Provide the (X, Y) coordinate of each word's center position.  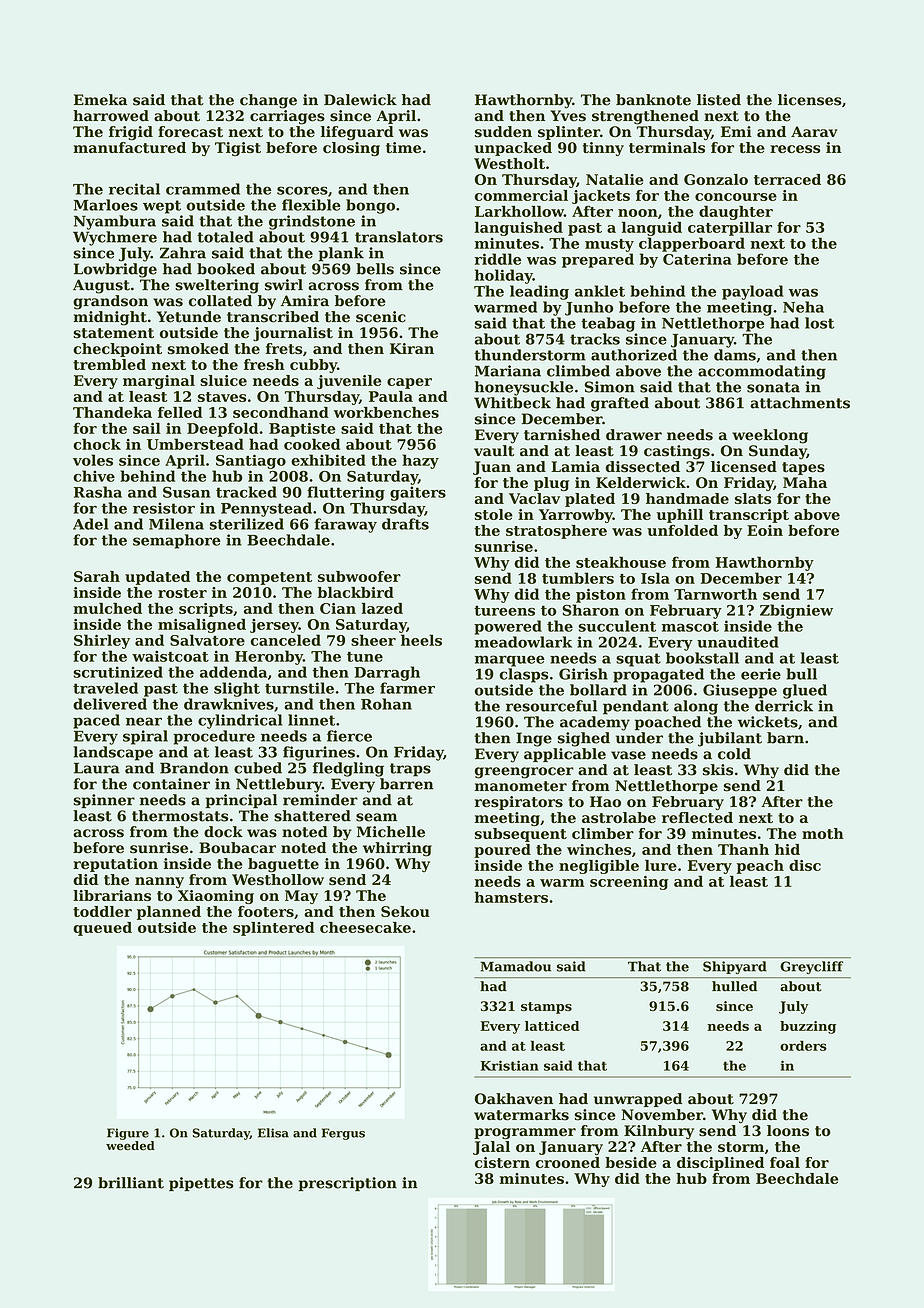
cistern (502, 1162)
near (144, 721)
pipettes (201, 1184)
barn (785, 738)
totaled (225, 237)
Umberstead (195, 444)
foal (785, 1162)
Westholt (509, 163)
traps (410, 770)
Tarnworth (715, 594)
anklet (600, 291)
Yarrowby (576, 516)
